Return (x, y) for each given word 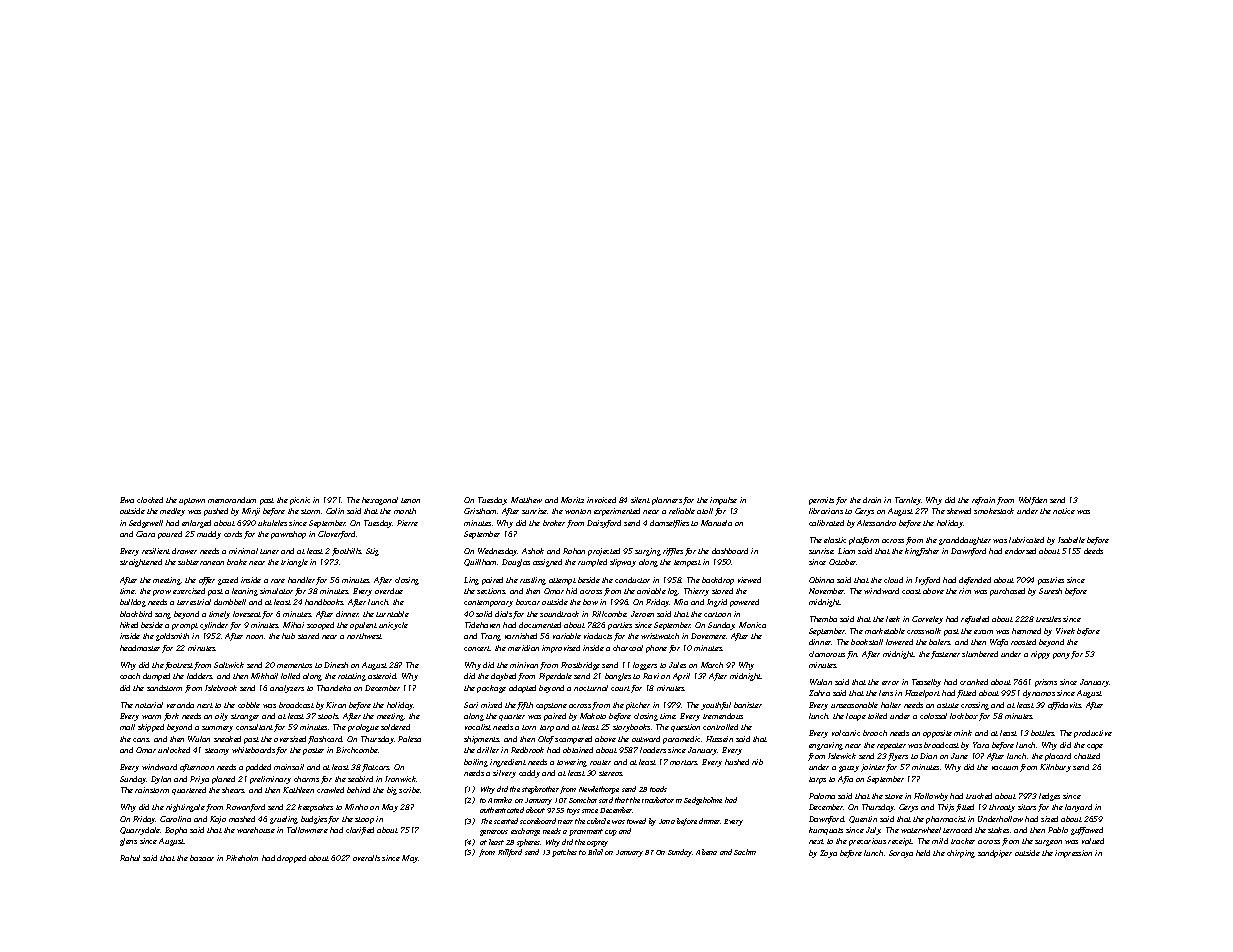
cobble (249, 705)
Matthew (526, 500)
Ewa (127, 500)
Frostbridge (580, 666)
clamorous (827, 654)
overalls (366, 858)
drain (872, 500)
